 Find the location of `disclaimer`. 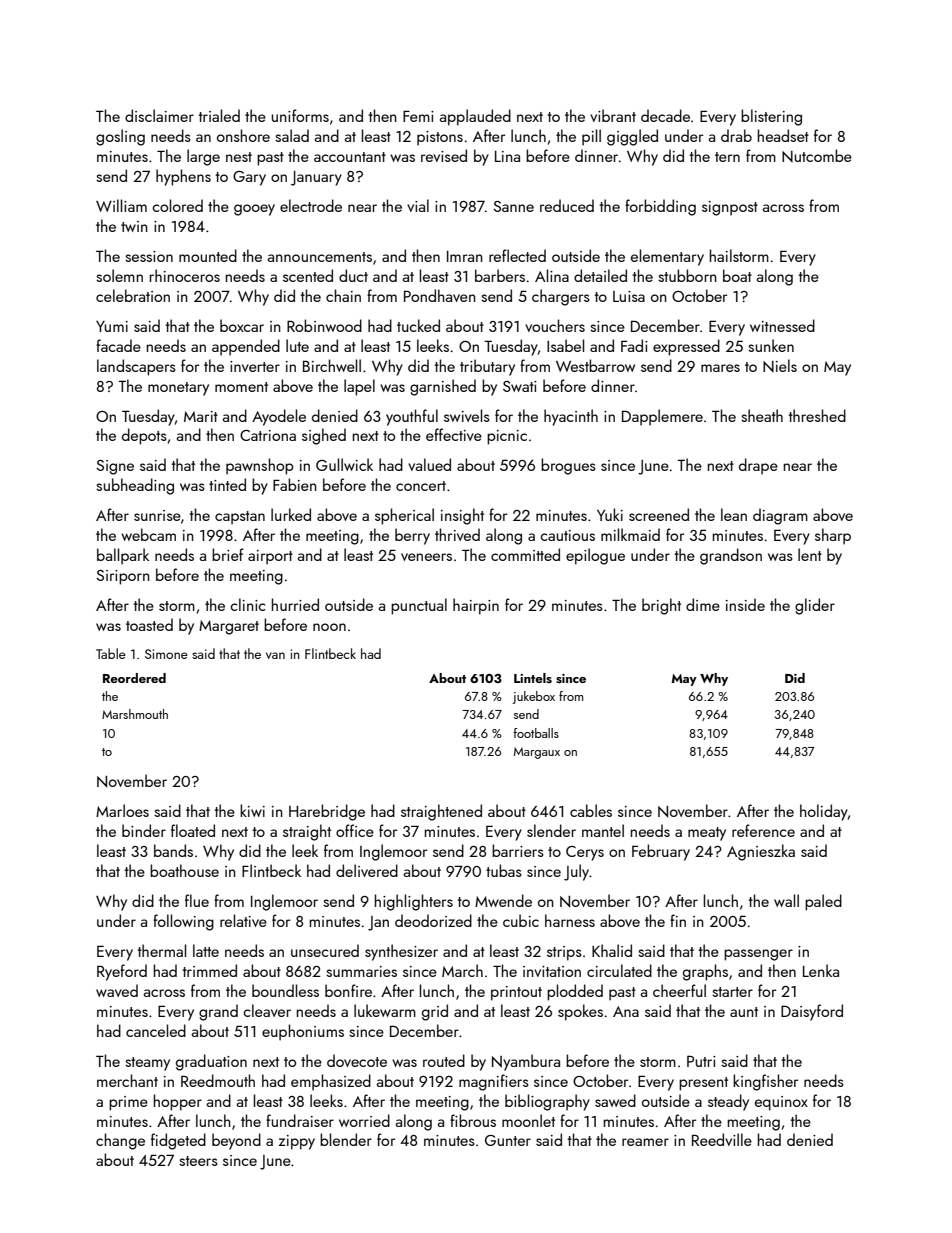

disclaimer is located at coordinates (159, 115).
